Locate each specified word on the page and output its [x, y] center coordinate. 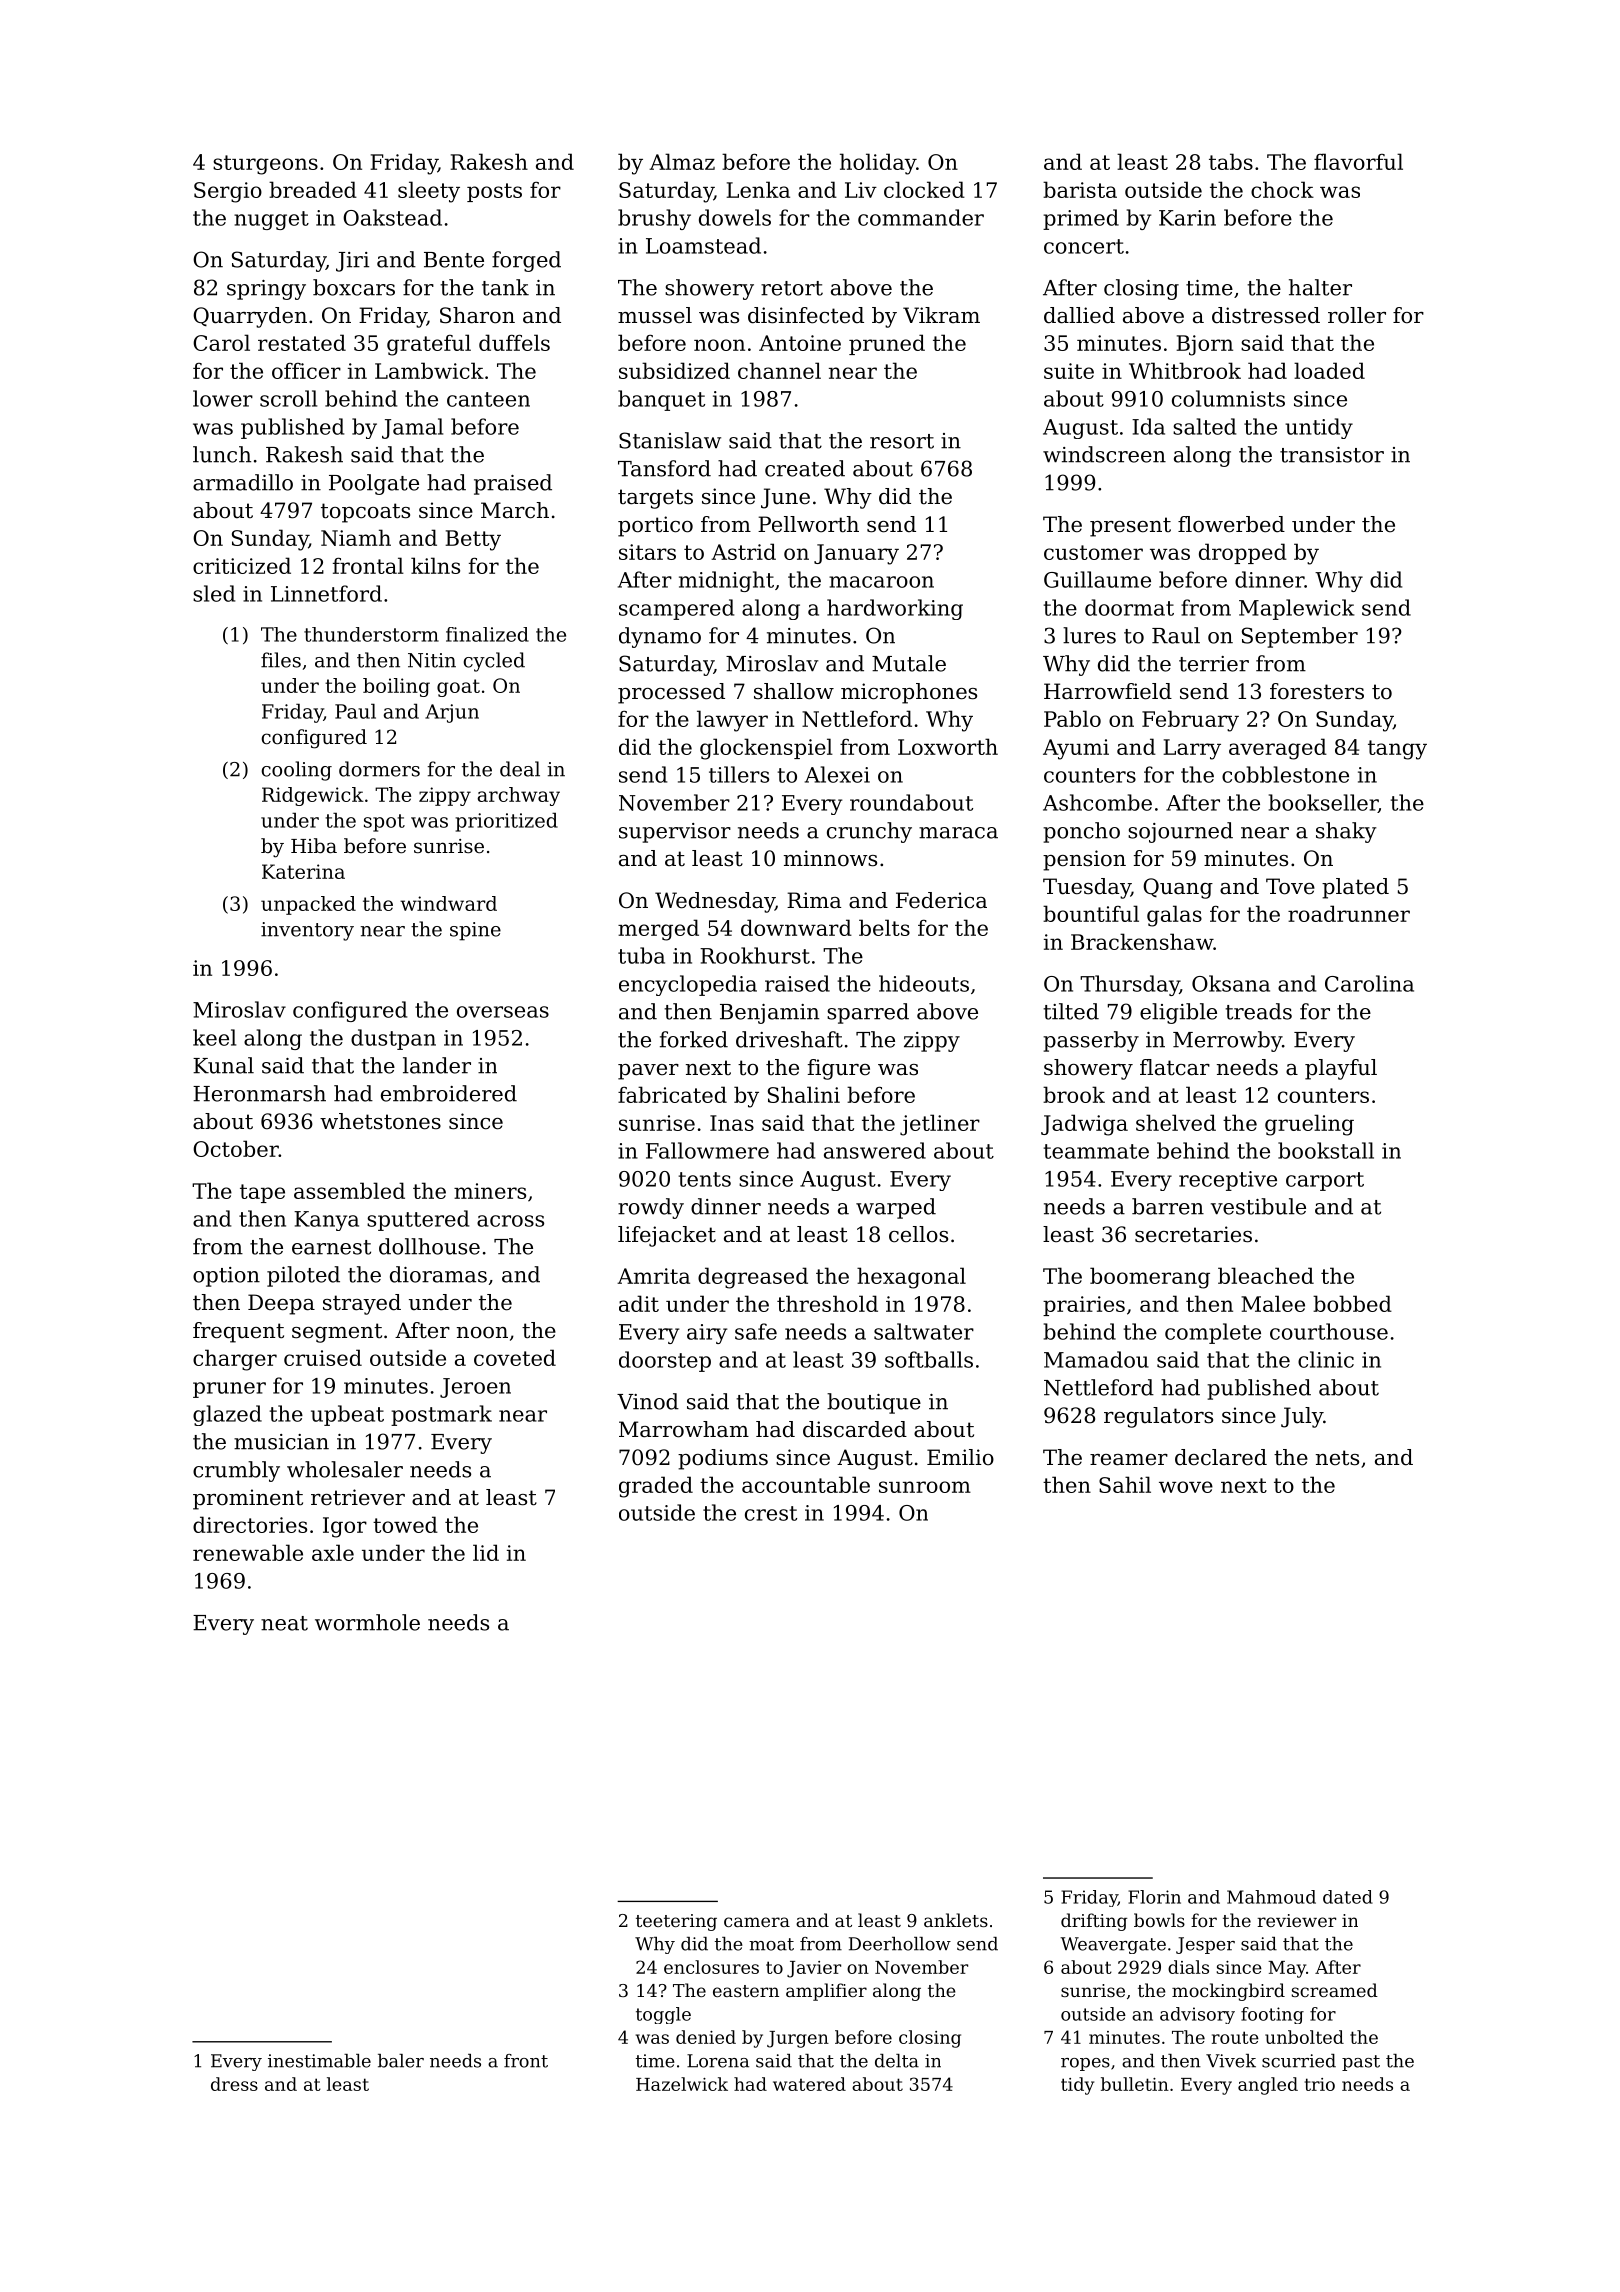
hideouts [924, 983]
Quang [1178, 888]
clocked [924, 189]
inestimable [319, 2061]
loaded [1329, 370]
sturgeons [265, 165]
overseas [503, 1012]
